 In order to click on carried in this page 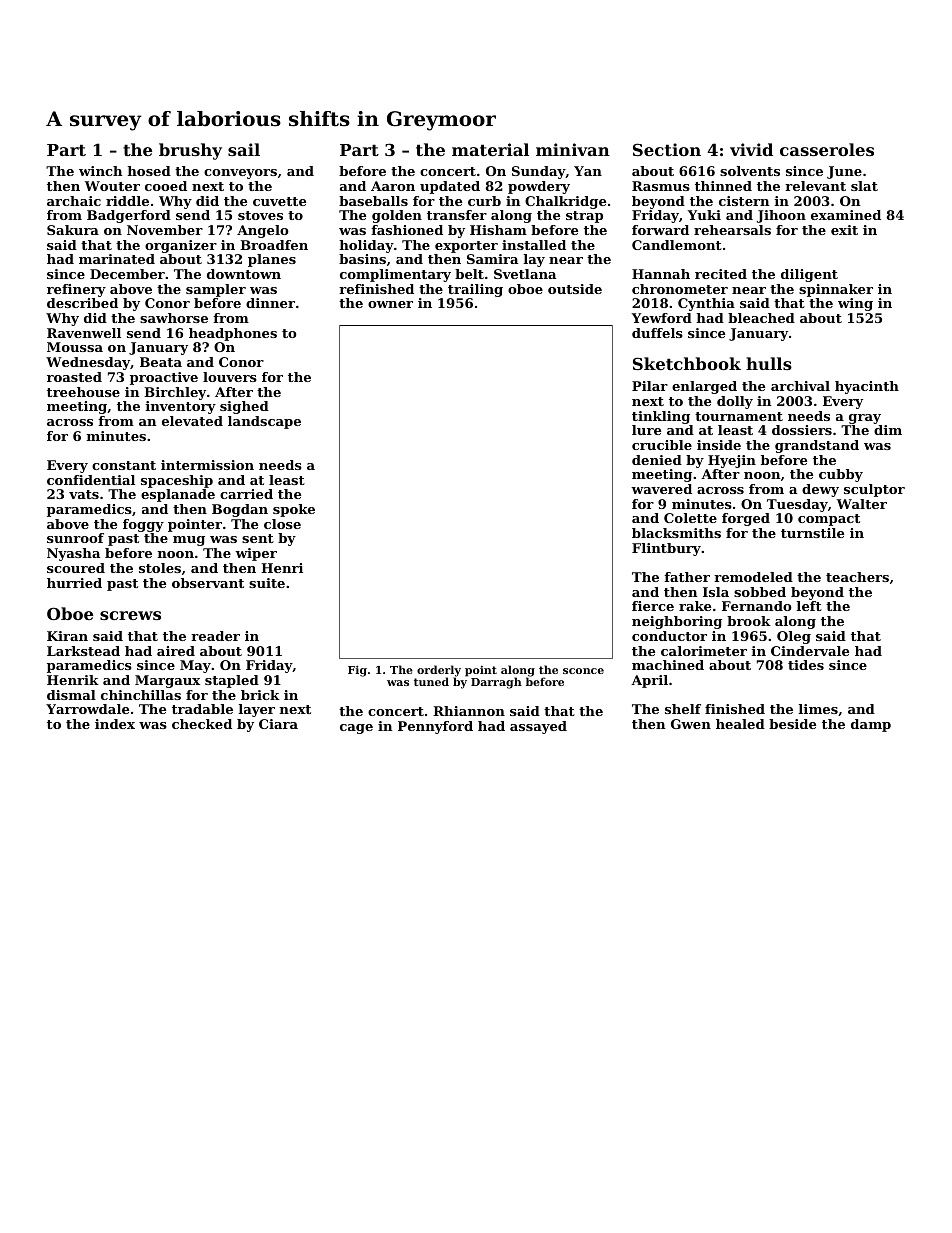, I will do `click(246, 494)`.
